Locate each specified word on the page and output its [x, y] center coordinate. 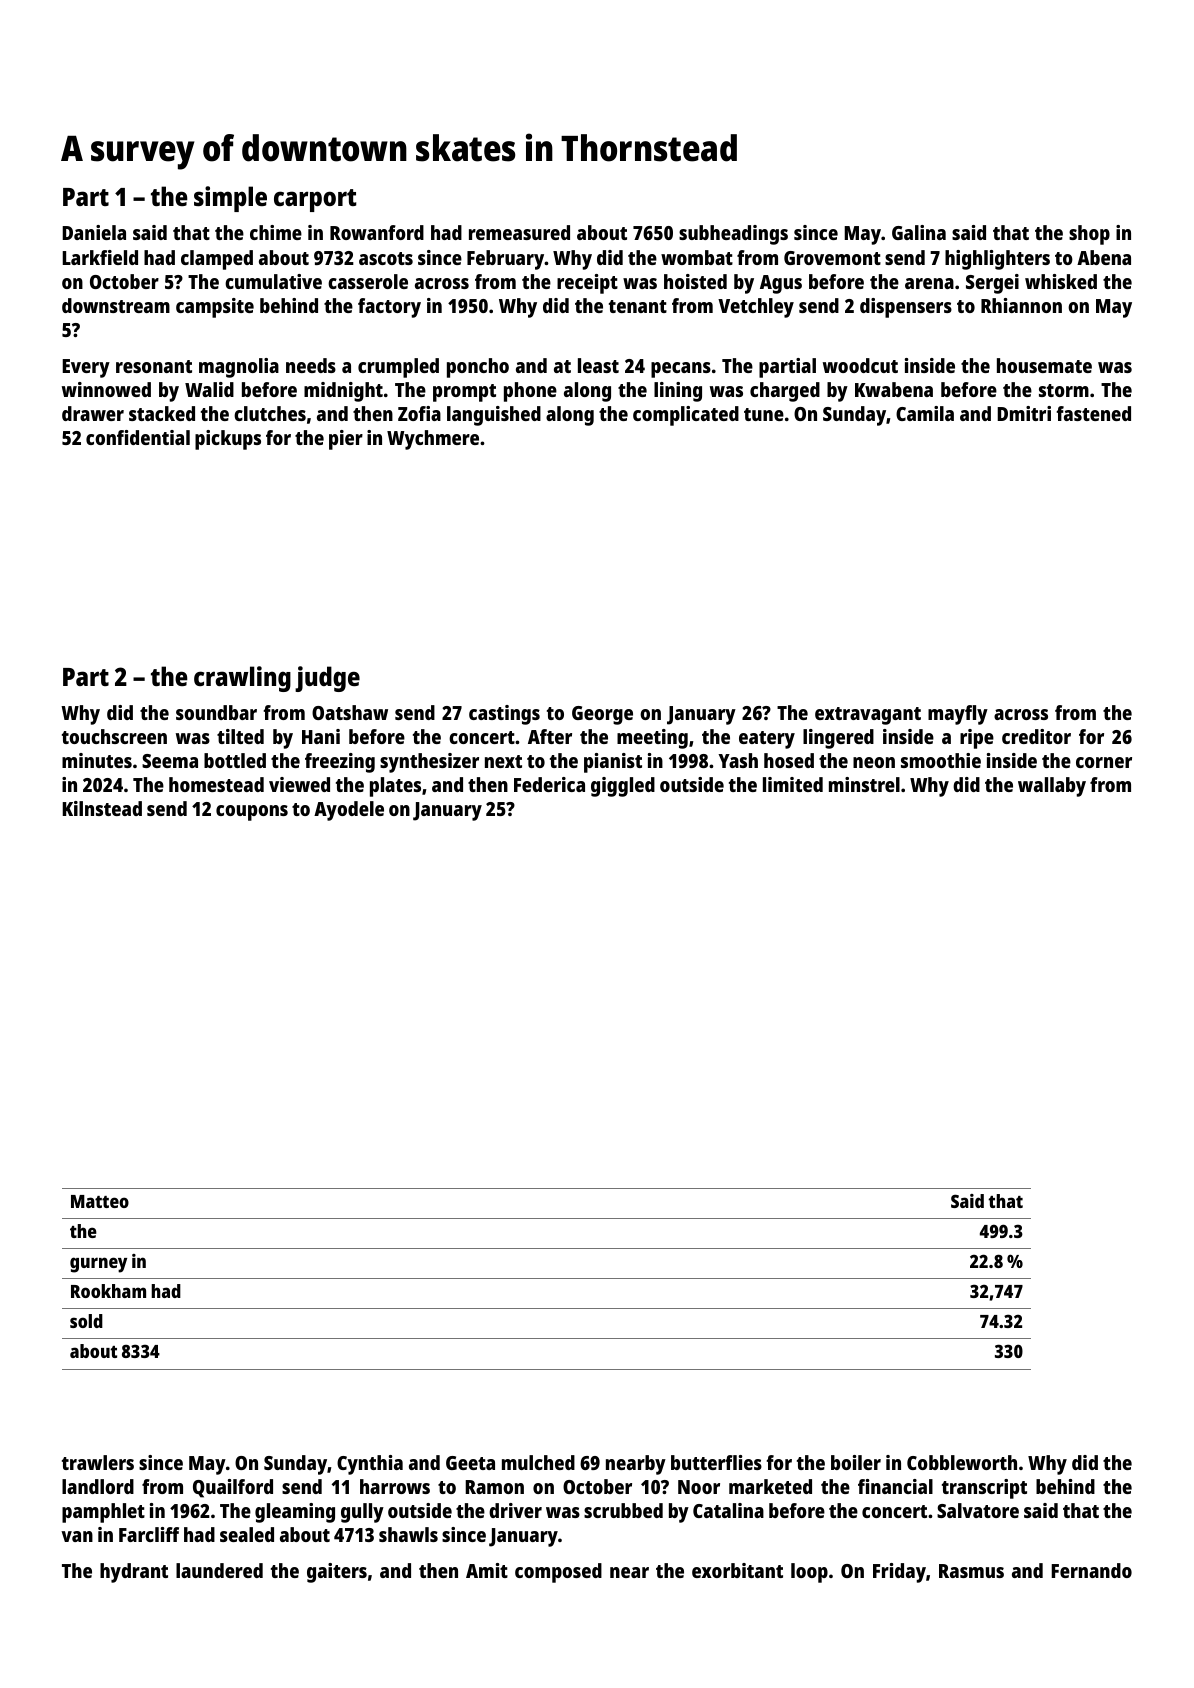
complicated [686, 416]
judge [327, 679]
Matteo [100, 1201]
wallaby [1052, 787]
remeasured [519, 232]
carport [315, 200]
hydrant [134, 1573]
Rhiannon [1021, 305]
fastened [1093, 413]
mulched [538, 1462]
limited [793, 784]
